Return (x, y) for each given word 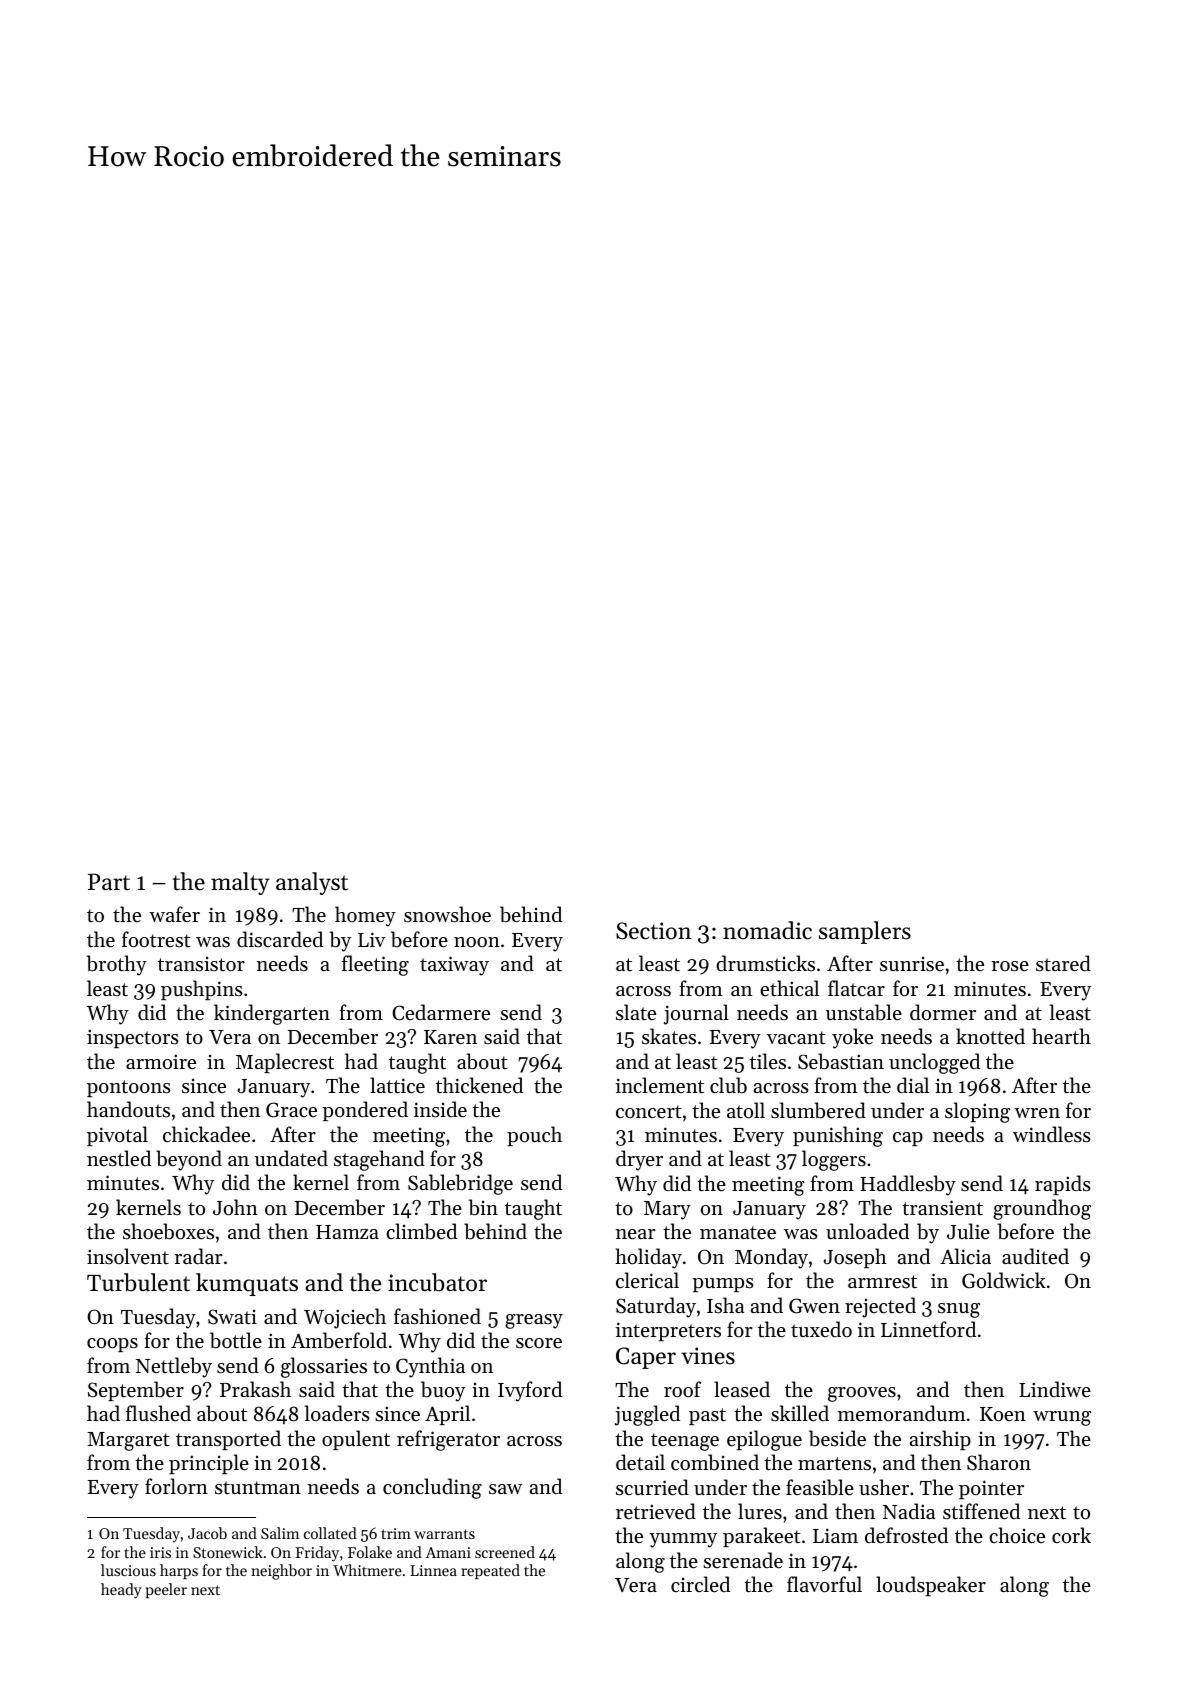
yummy (683, 1540)
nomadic (767, 930)
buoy (443, 1391)
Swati (232, 1317)
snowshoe (447, 914)
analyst (312, 883)
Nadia (909, 1511)
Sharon (999, 1462)
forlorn (176, 1486)
